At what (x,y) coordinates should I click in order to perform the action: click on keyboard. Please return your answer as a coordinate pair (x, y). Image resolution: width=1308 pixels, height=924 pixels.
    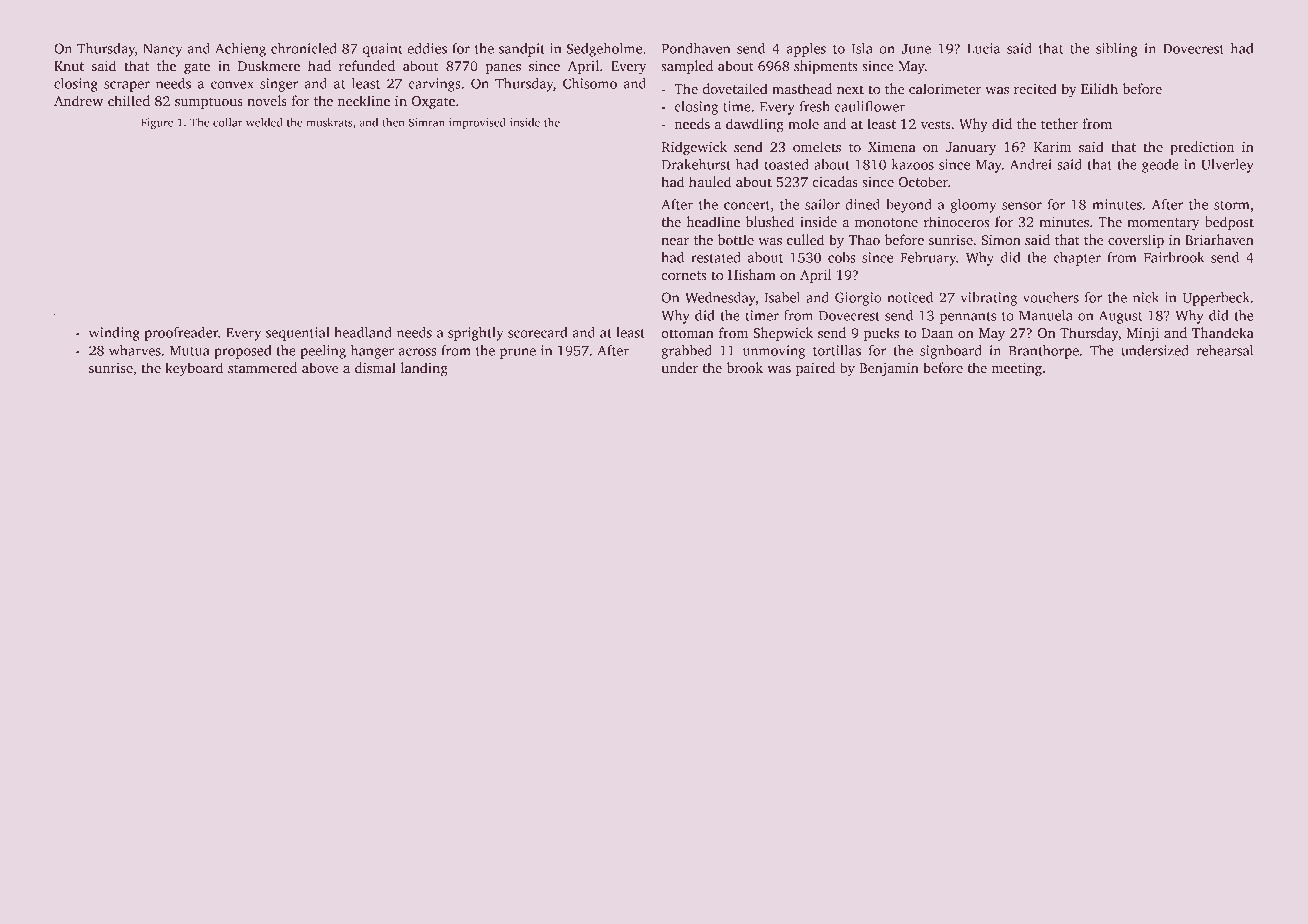
    Looking at the image, I should click on (194, 369).
